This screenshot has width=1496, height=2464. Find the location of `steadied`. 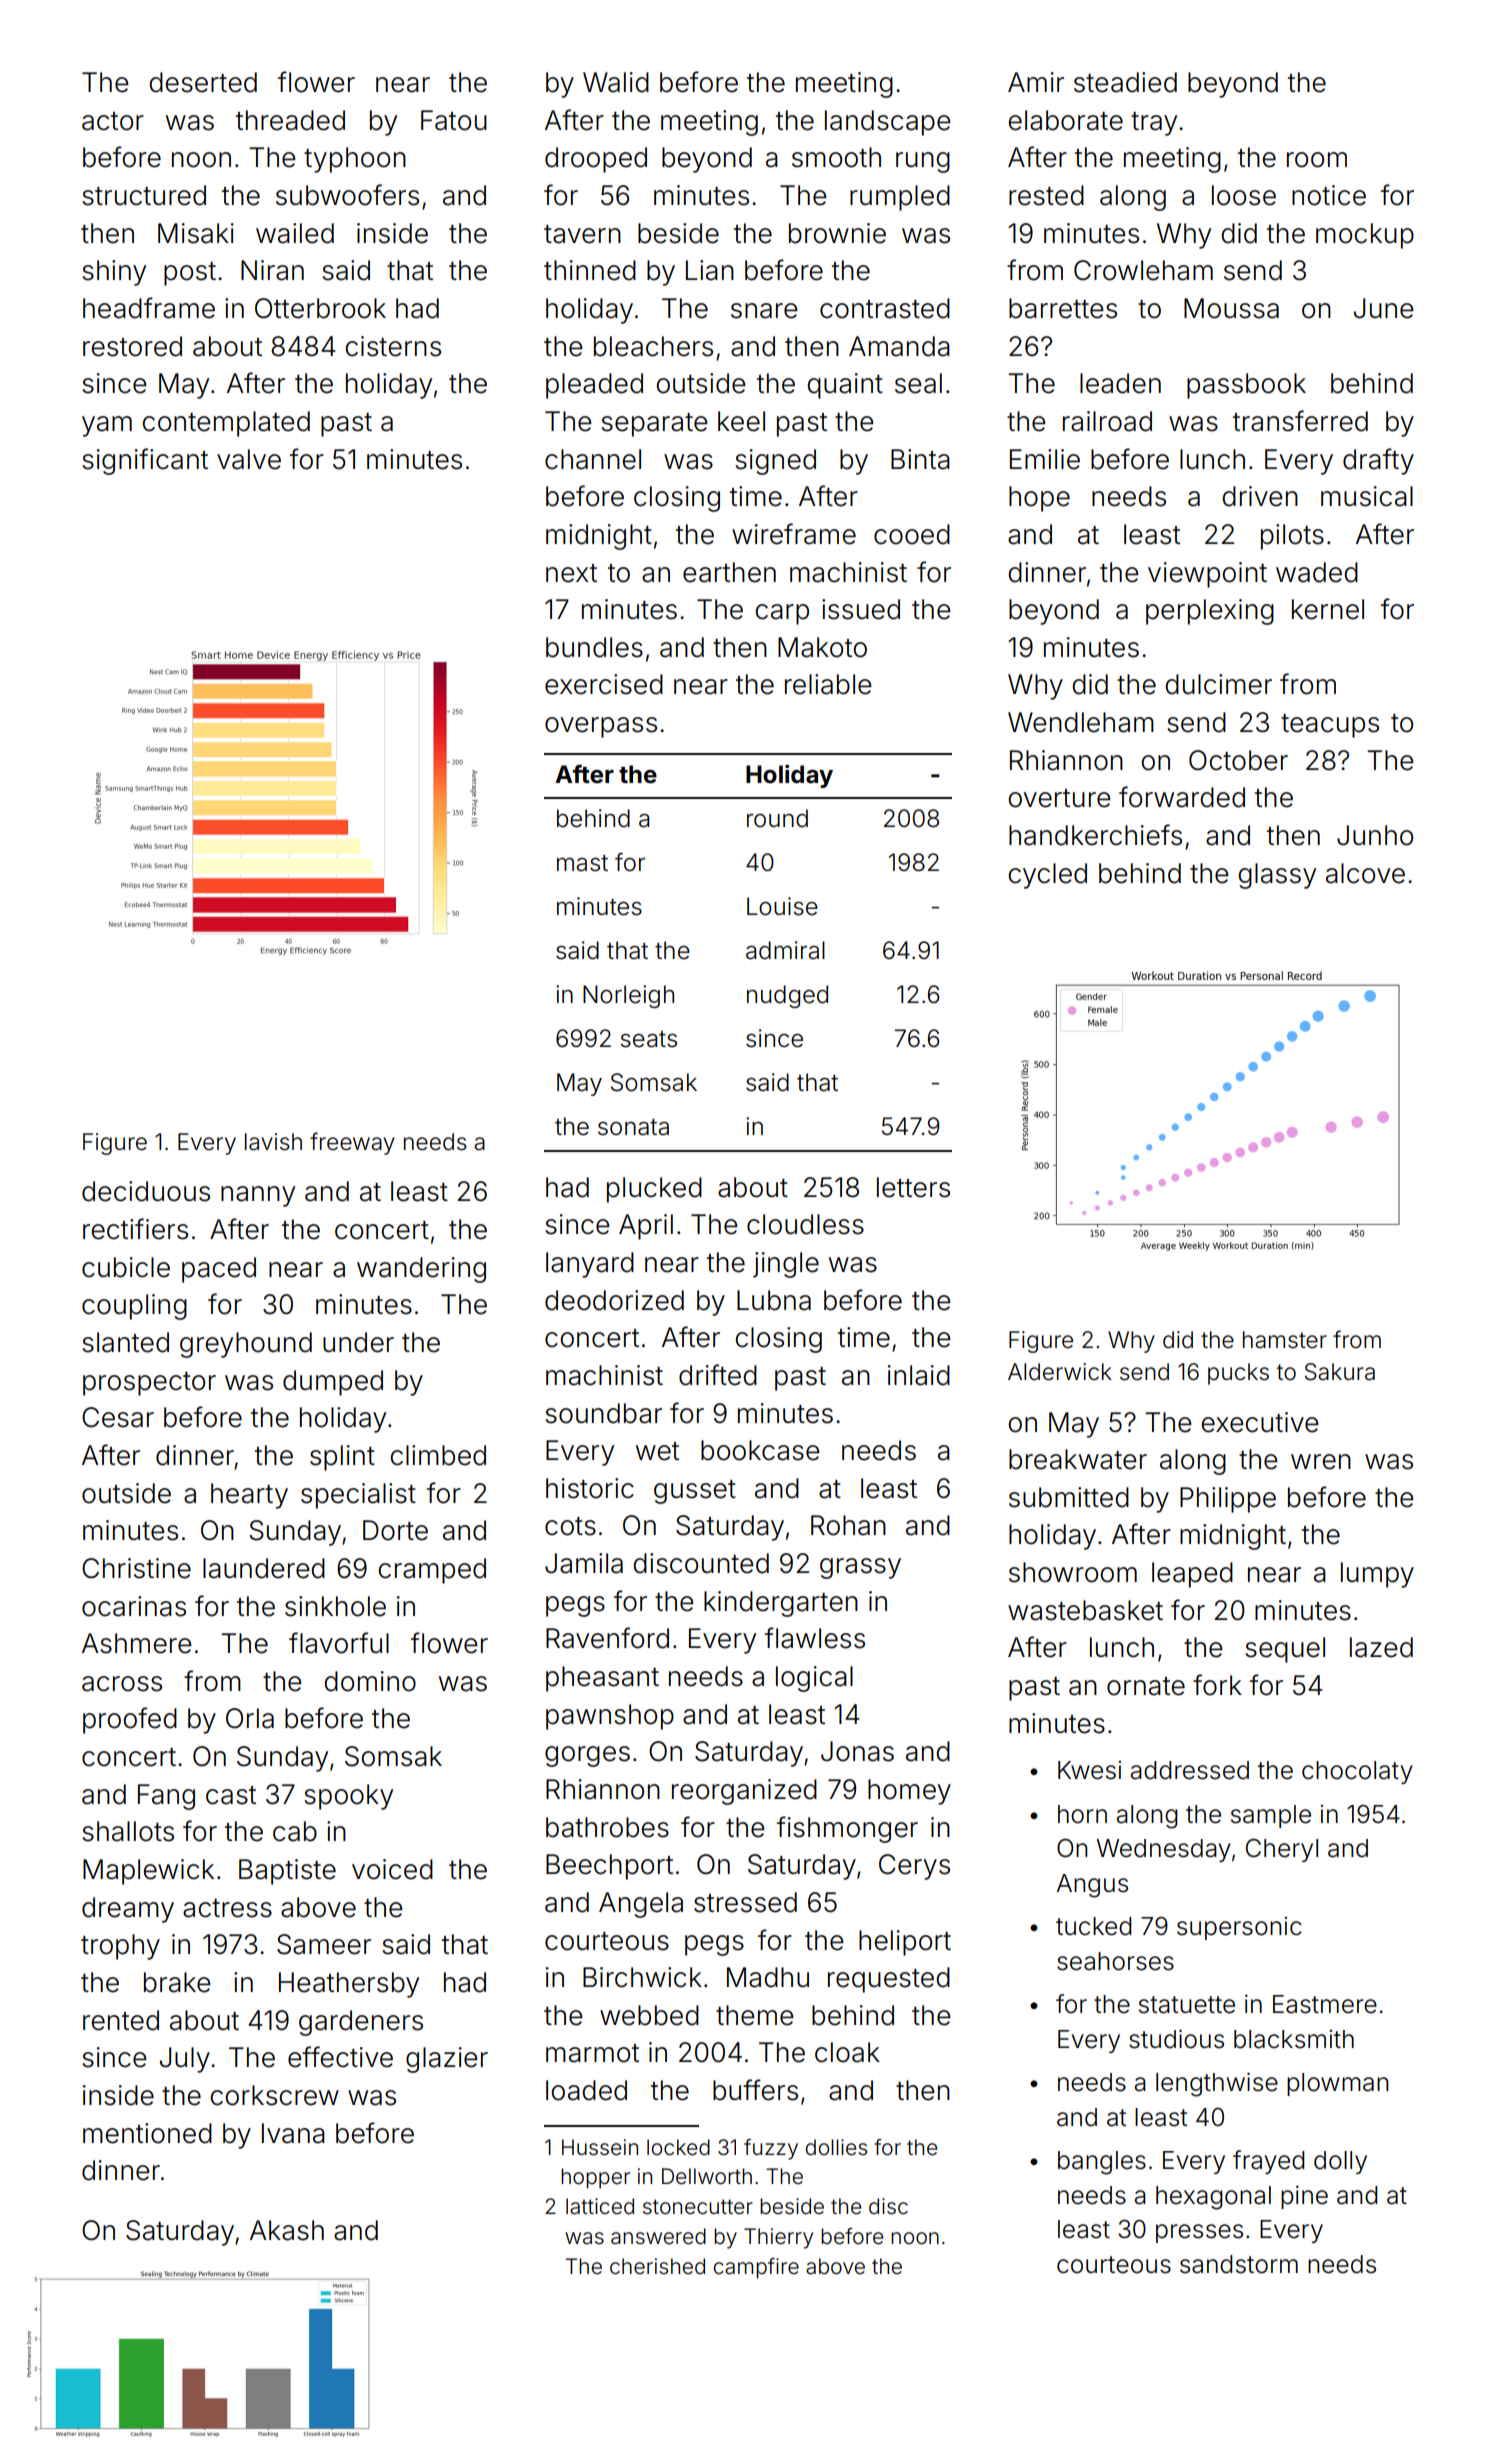

steadied is located at coordinates (1125, 82).
